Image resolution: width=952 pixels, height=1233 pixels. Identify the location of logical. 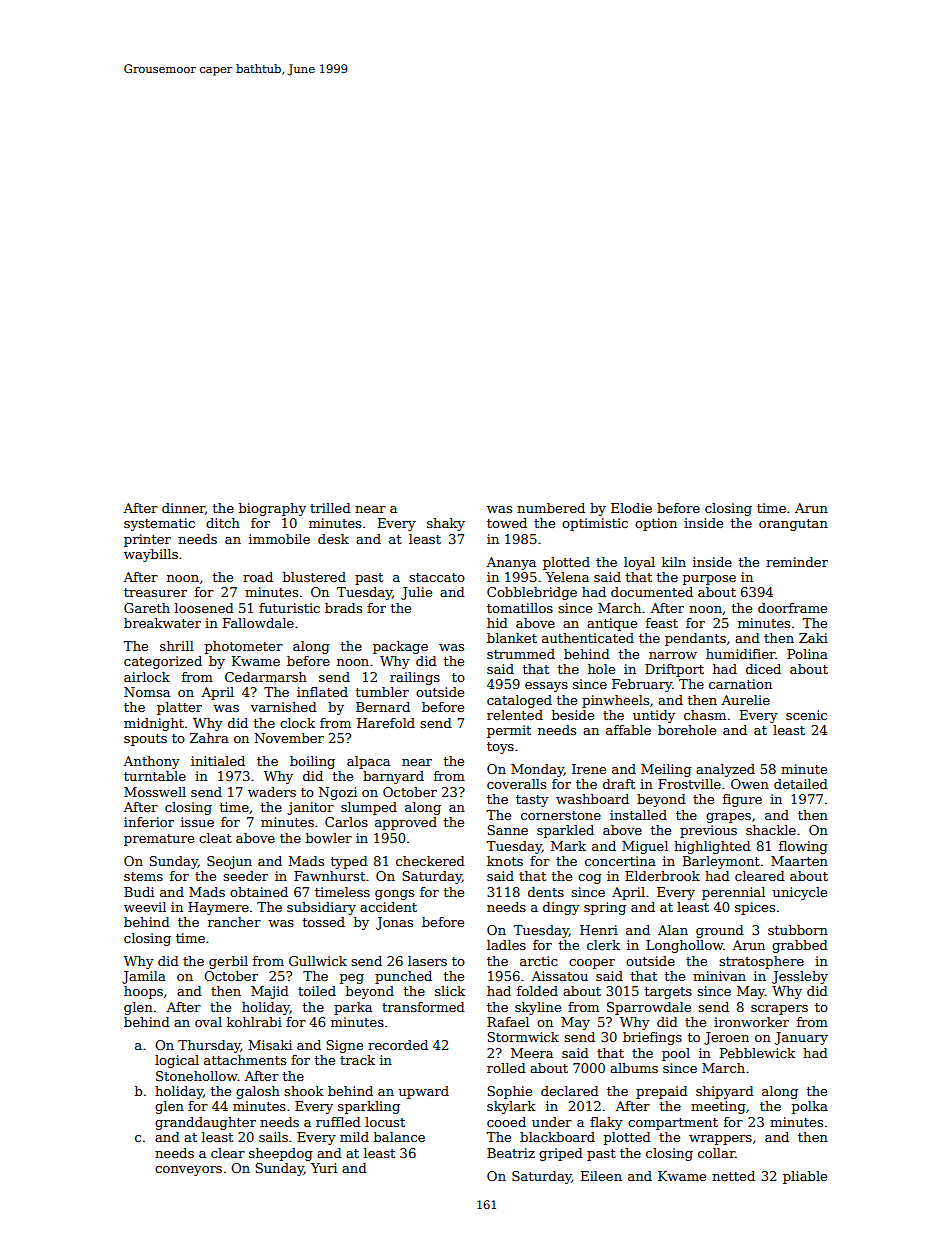
(177, 1061).
